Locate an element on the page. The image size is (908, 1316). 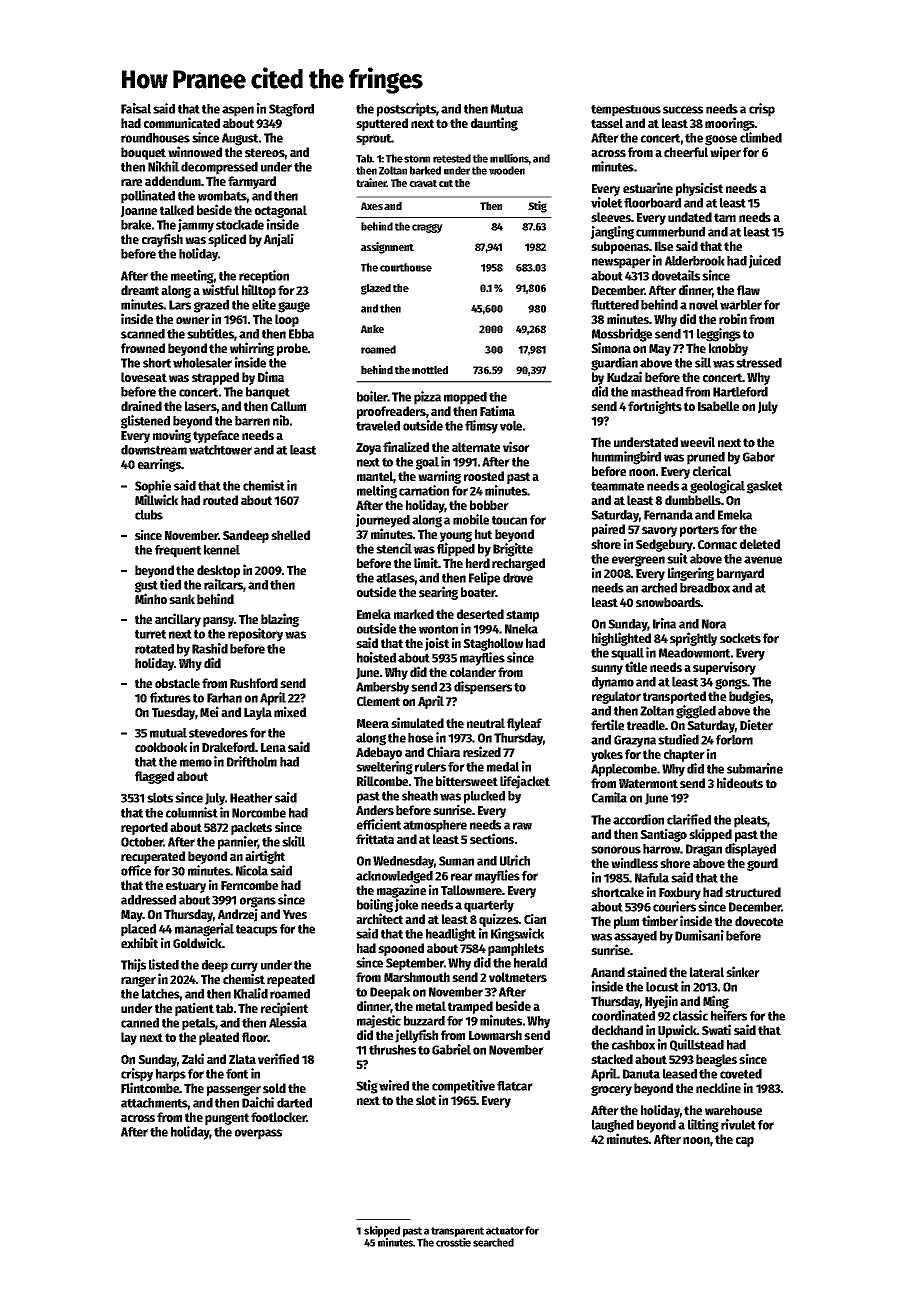
overpass is located at coordinates (258, 1134).
